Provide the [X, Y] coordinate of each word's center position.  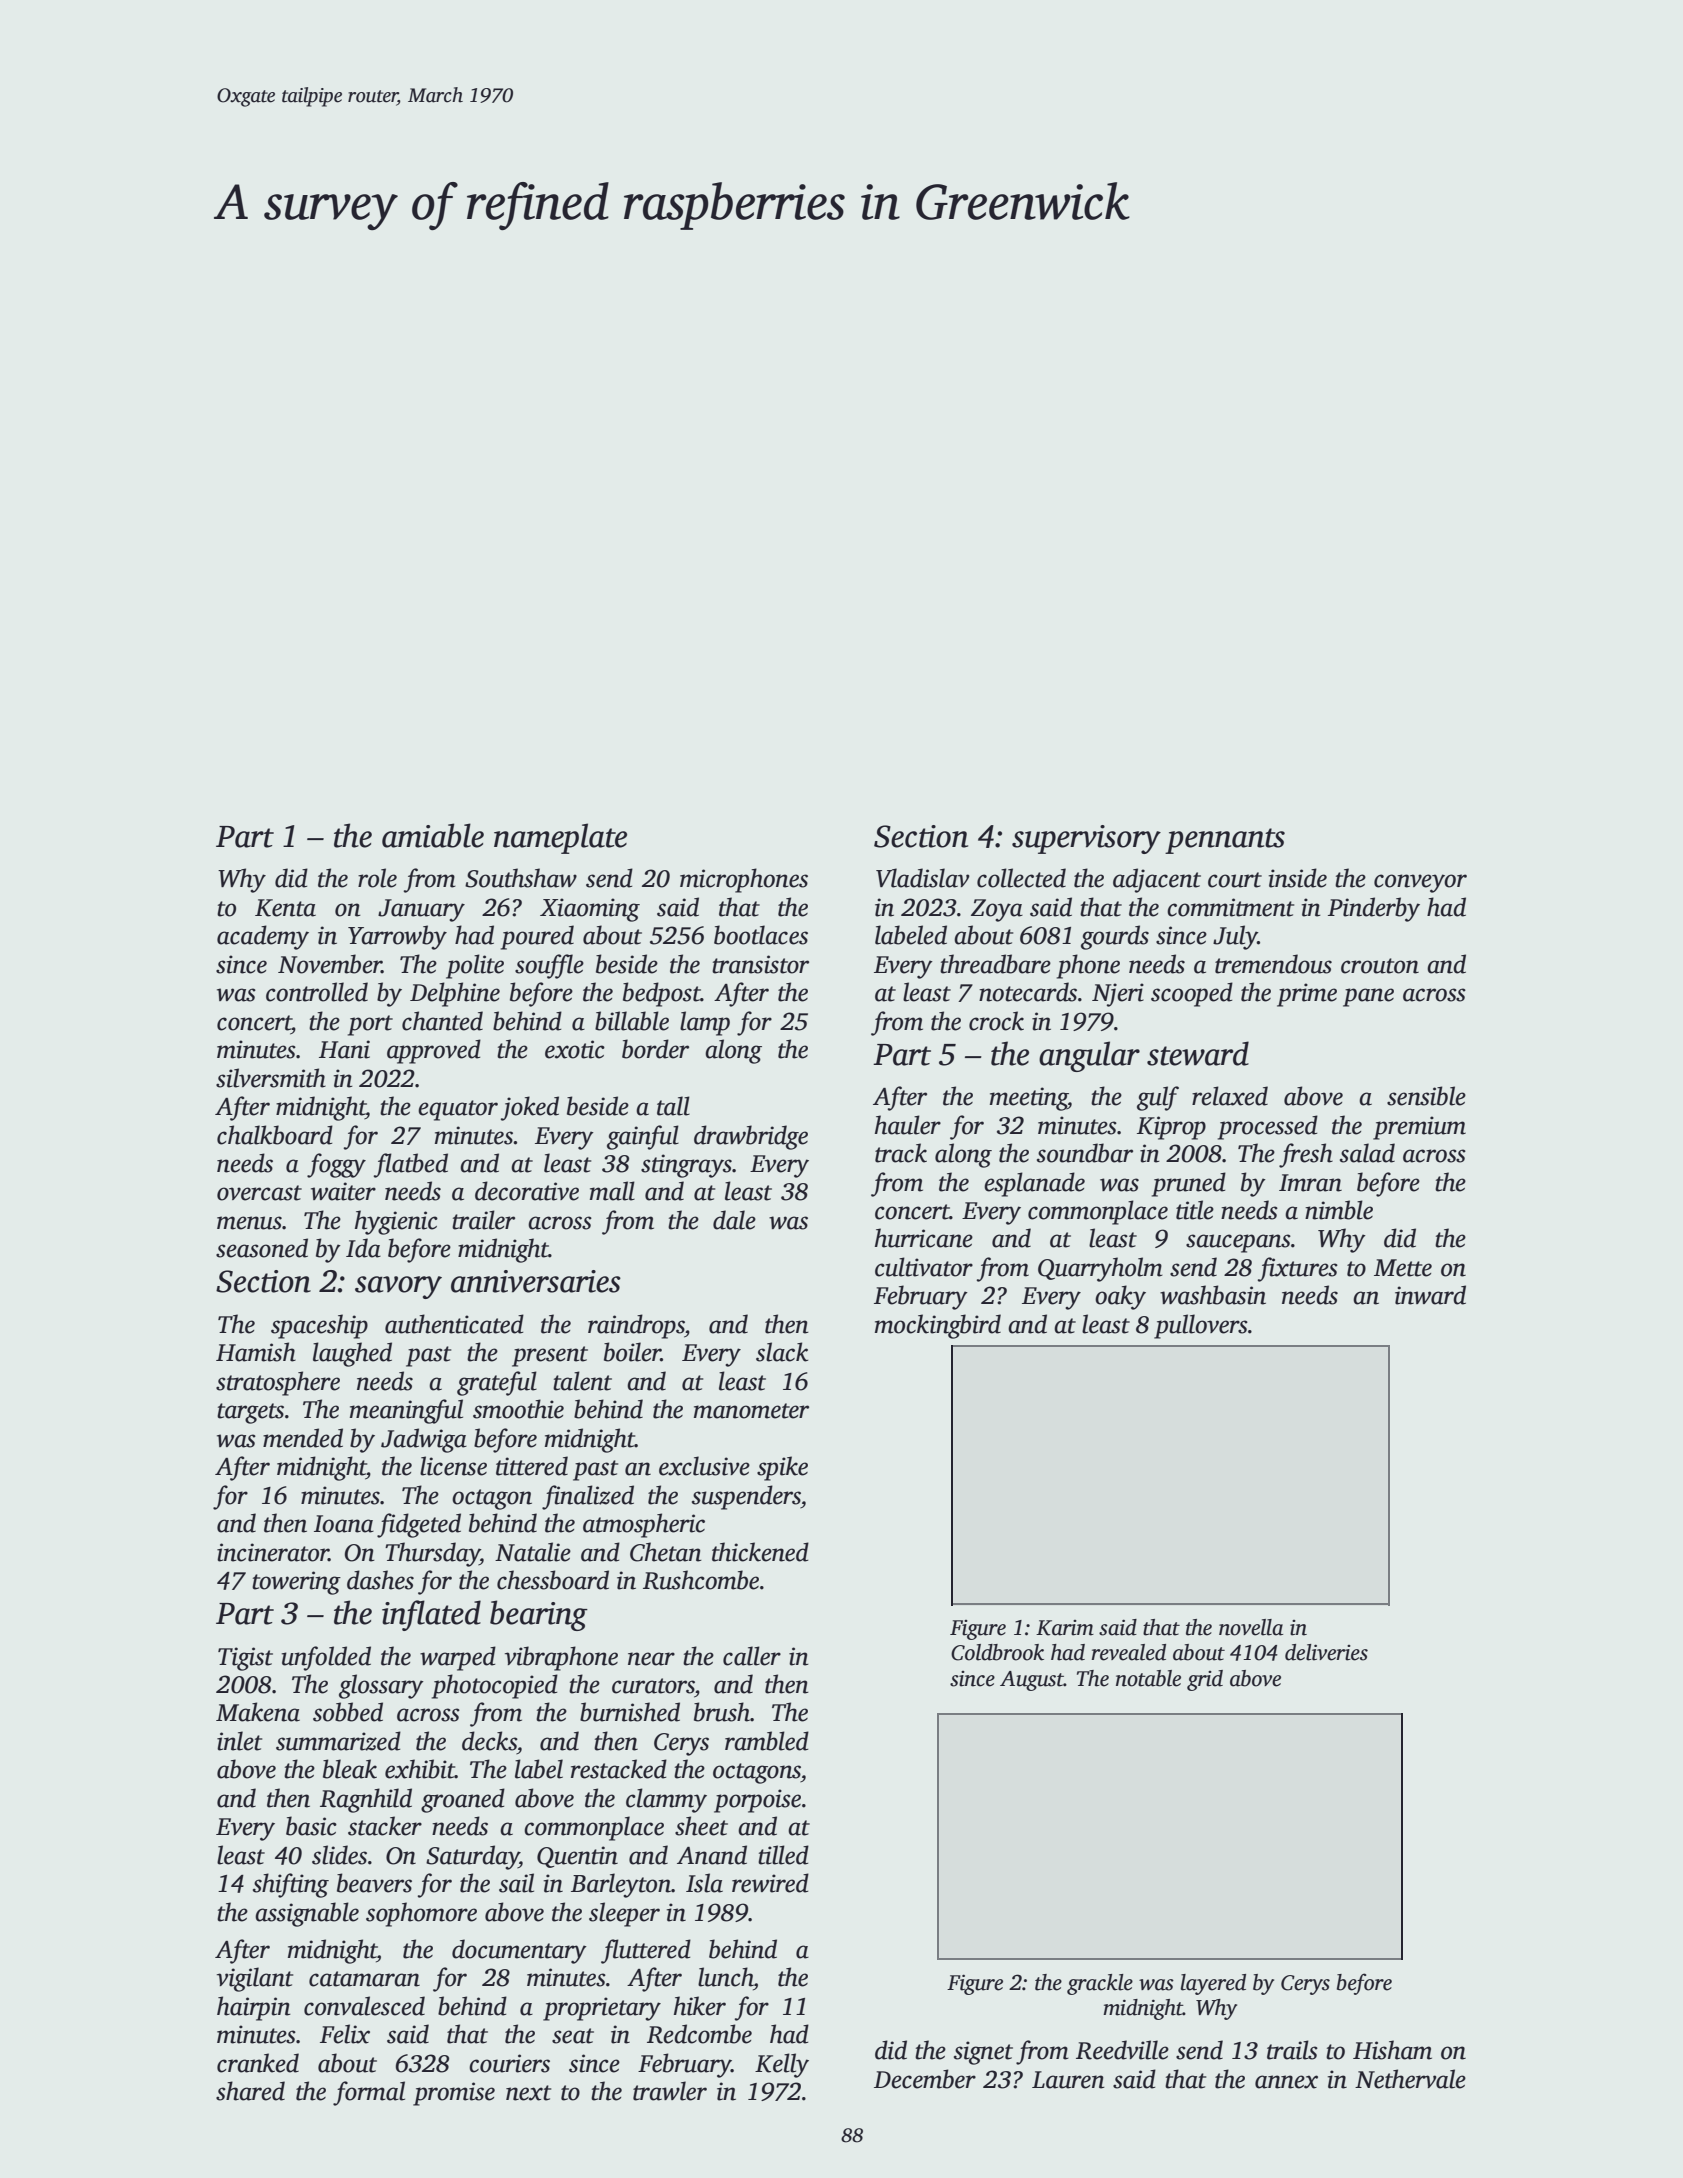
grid [1205, 1680]
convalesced [364, 2006]
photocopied [495, 1686]
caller [752, 1656]
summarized [338, 1741]
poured [537, 937]
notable [1148, 1678]
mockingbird [938, 1326]
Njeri [1118, 995]
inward [1430, 1295]
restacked [619, 1769]
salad [1367, 1153]
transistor [760, 964]
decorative [527, 1191]
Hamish [256, 1352]
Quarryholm [1100, 1269]
